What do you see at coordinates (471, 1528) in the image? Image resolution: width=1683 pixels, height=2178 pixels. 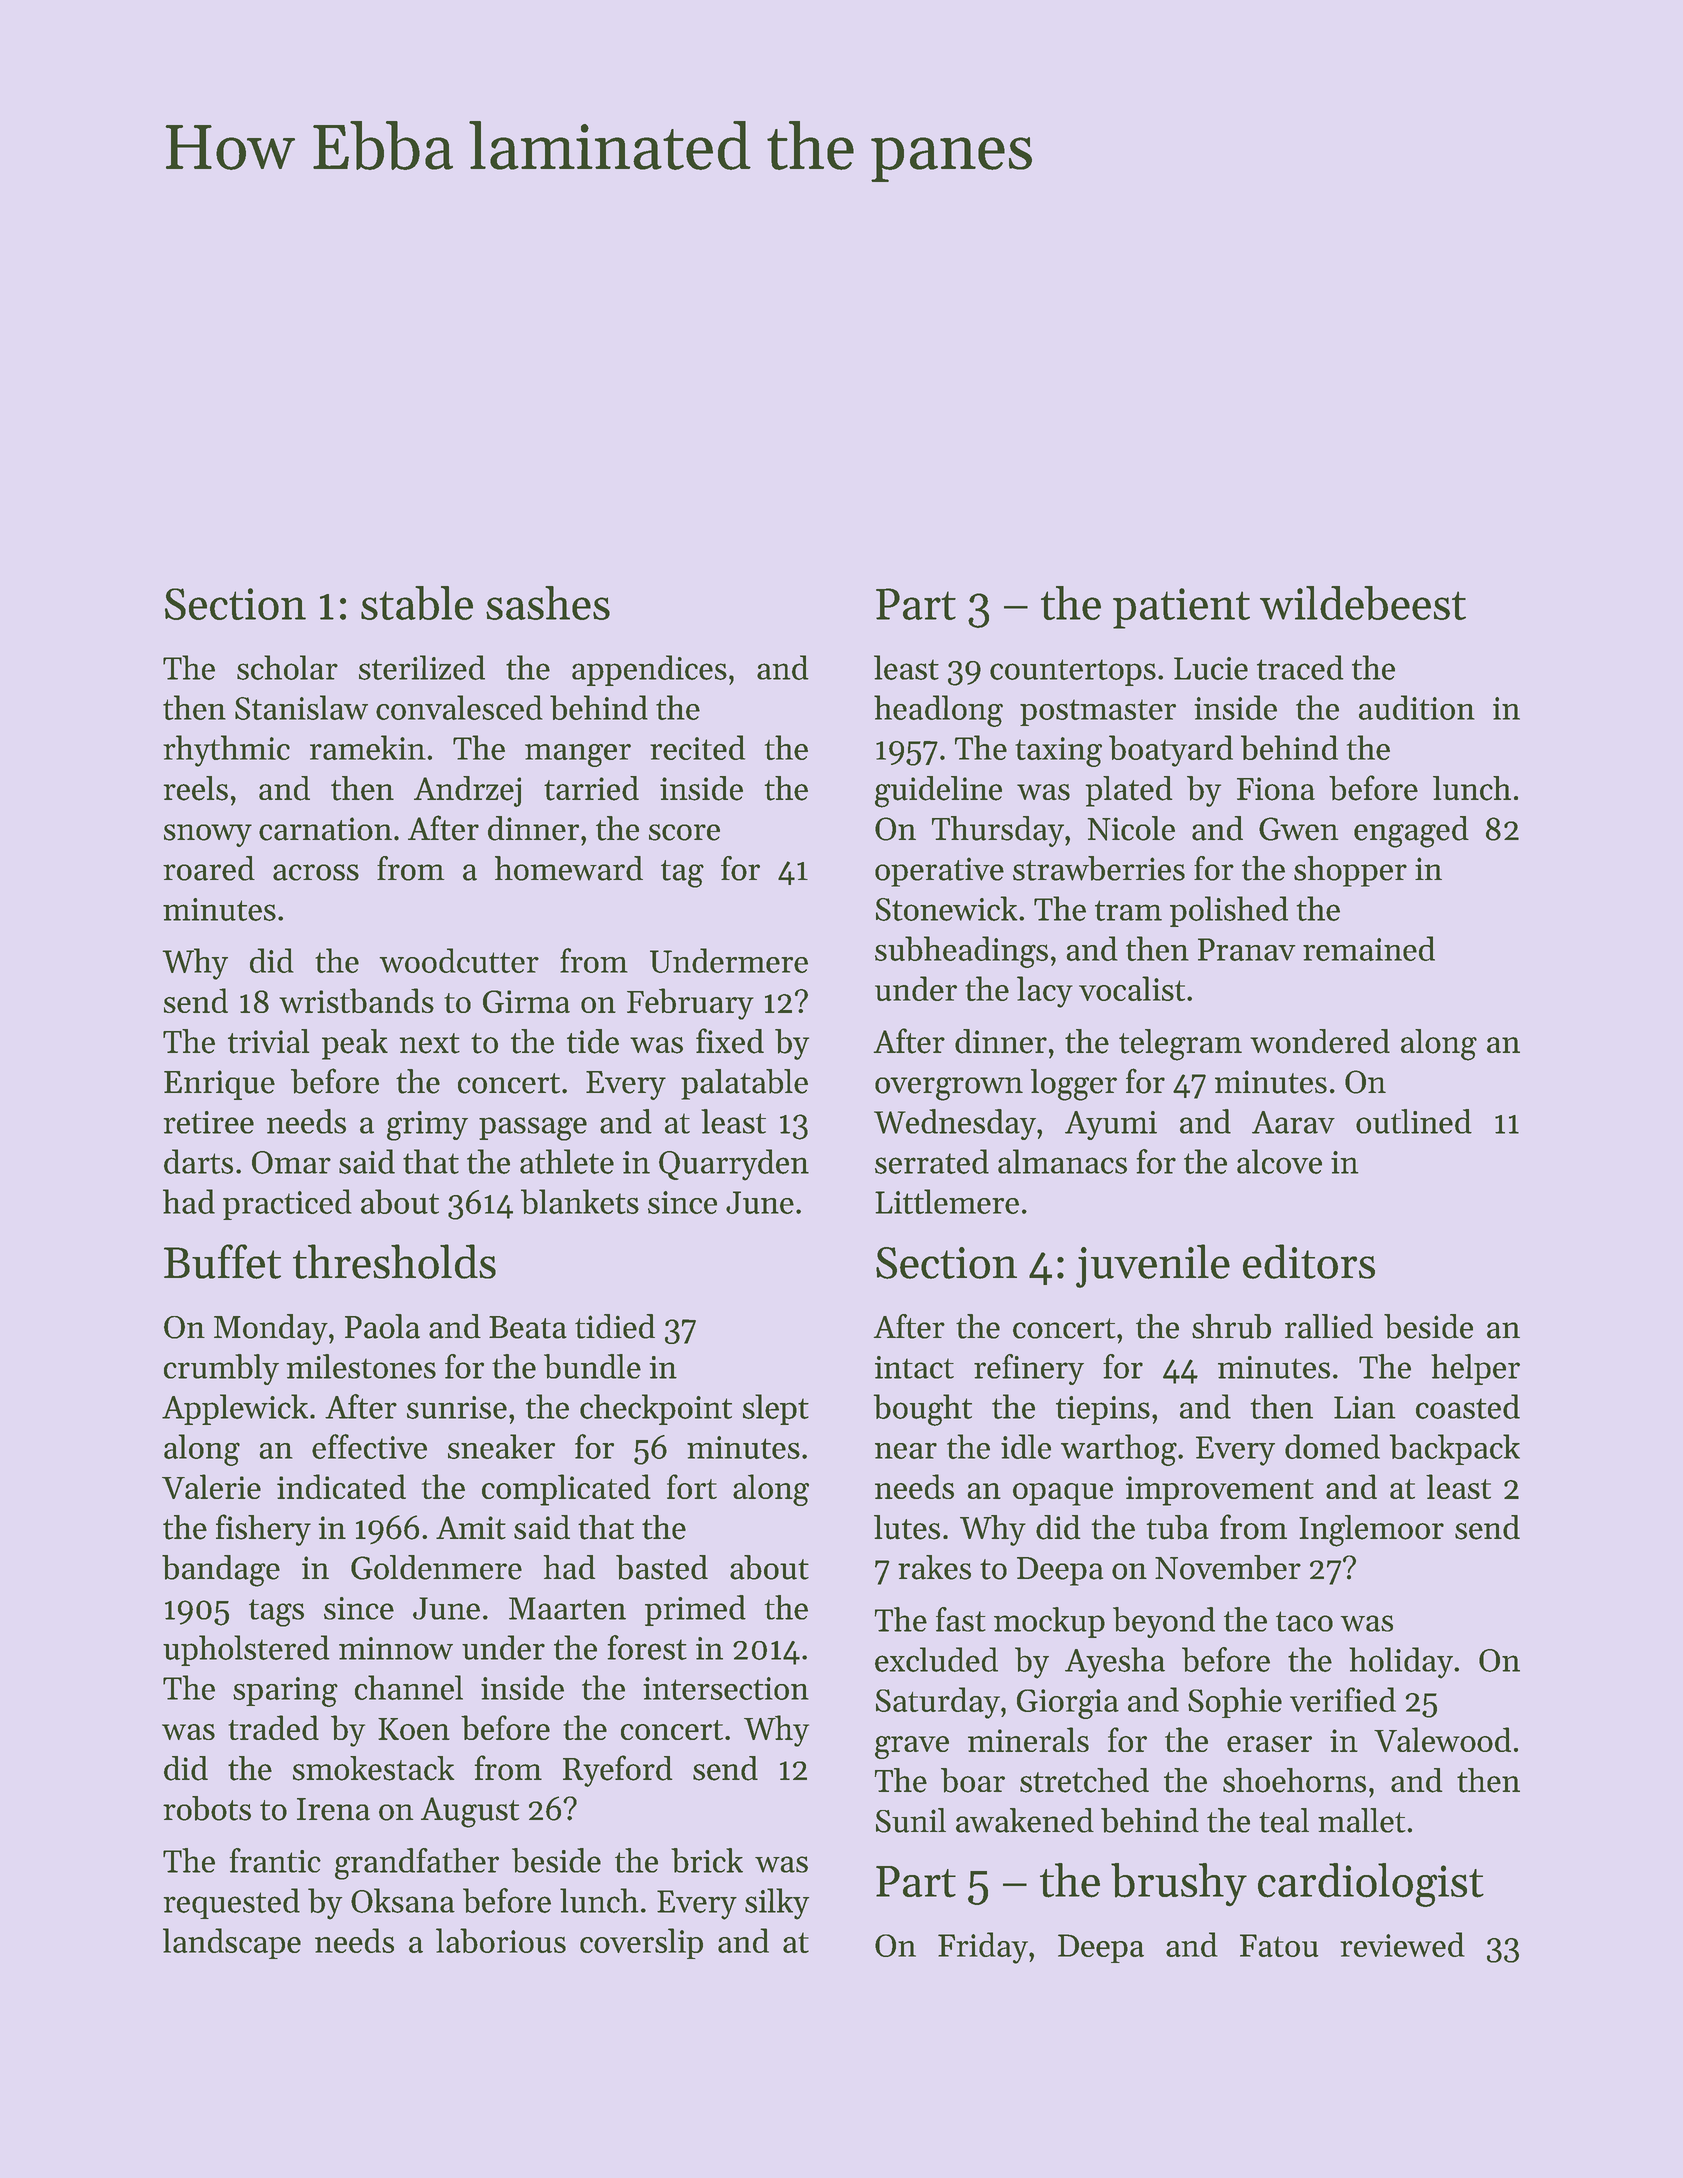 I see `Amit` at bounding box center [471, 1528].
